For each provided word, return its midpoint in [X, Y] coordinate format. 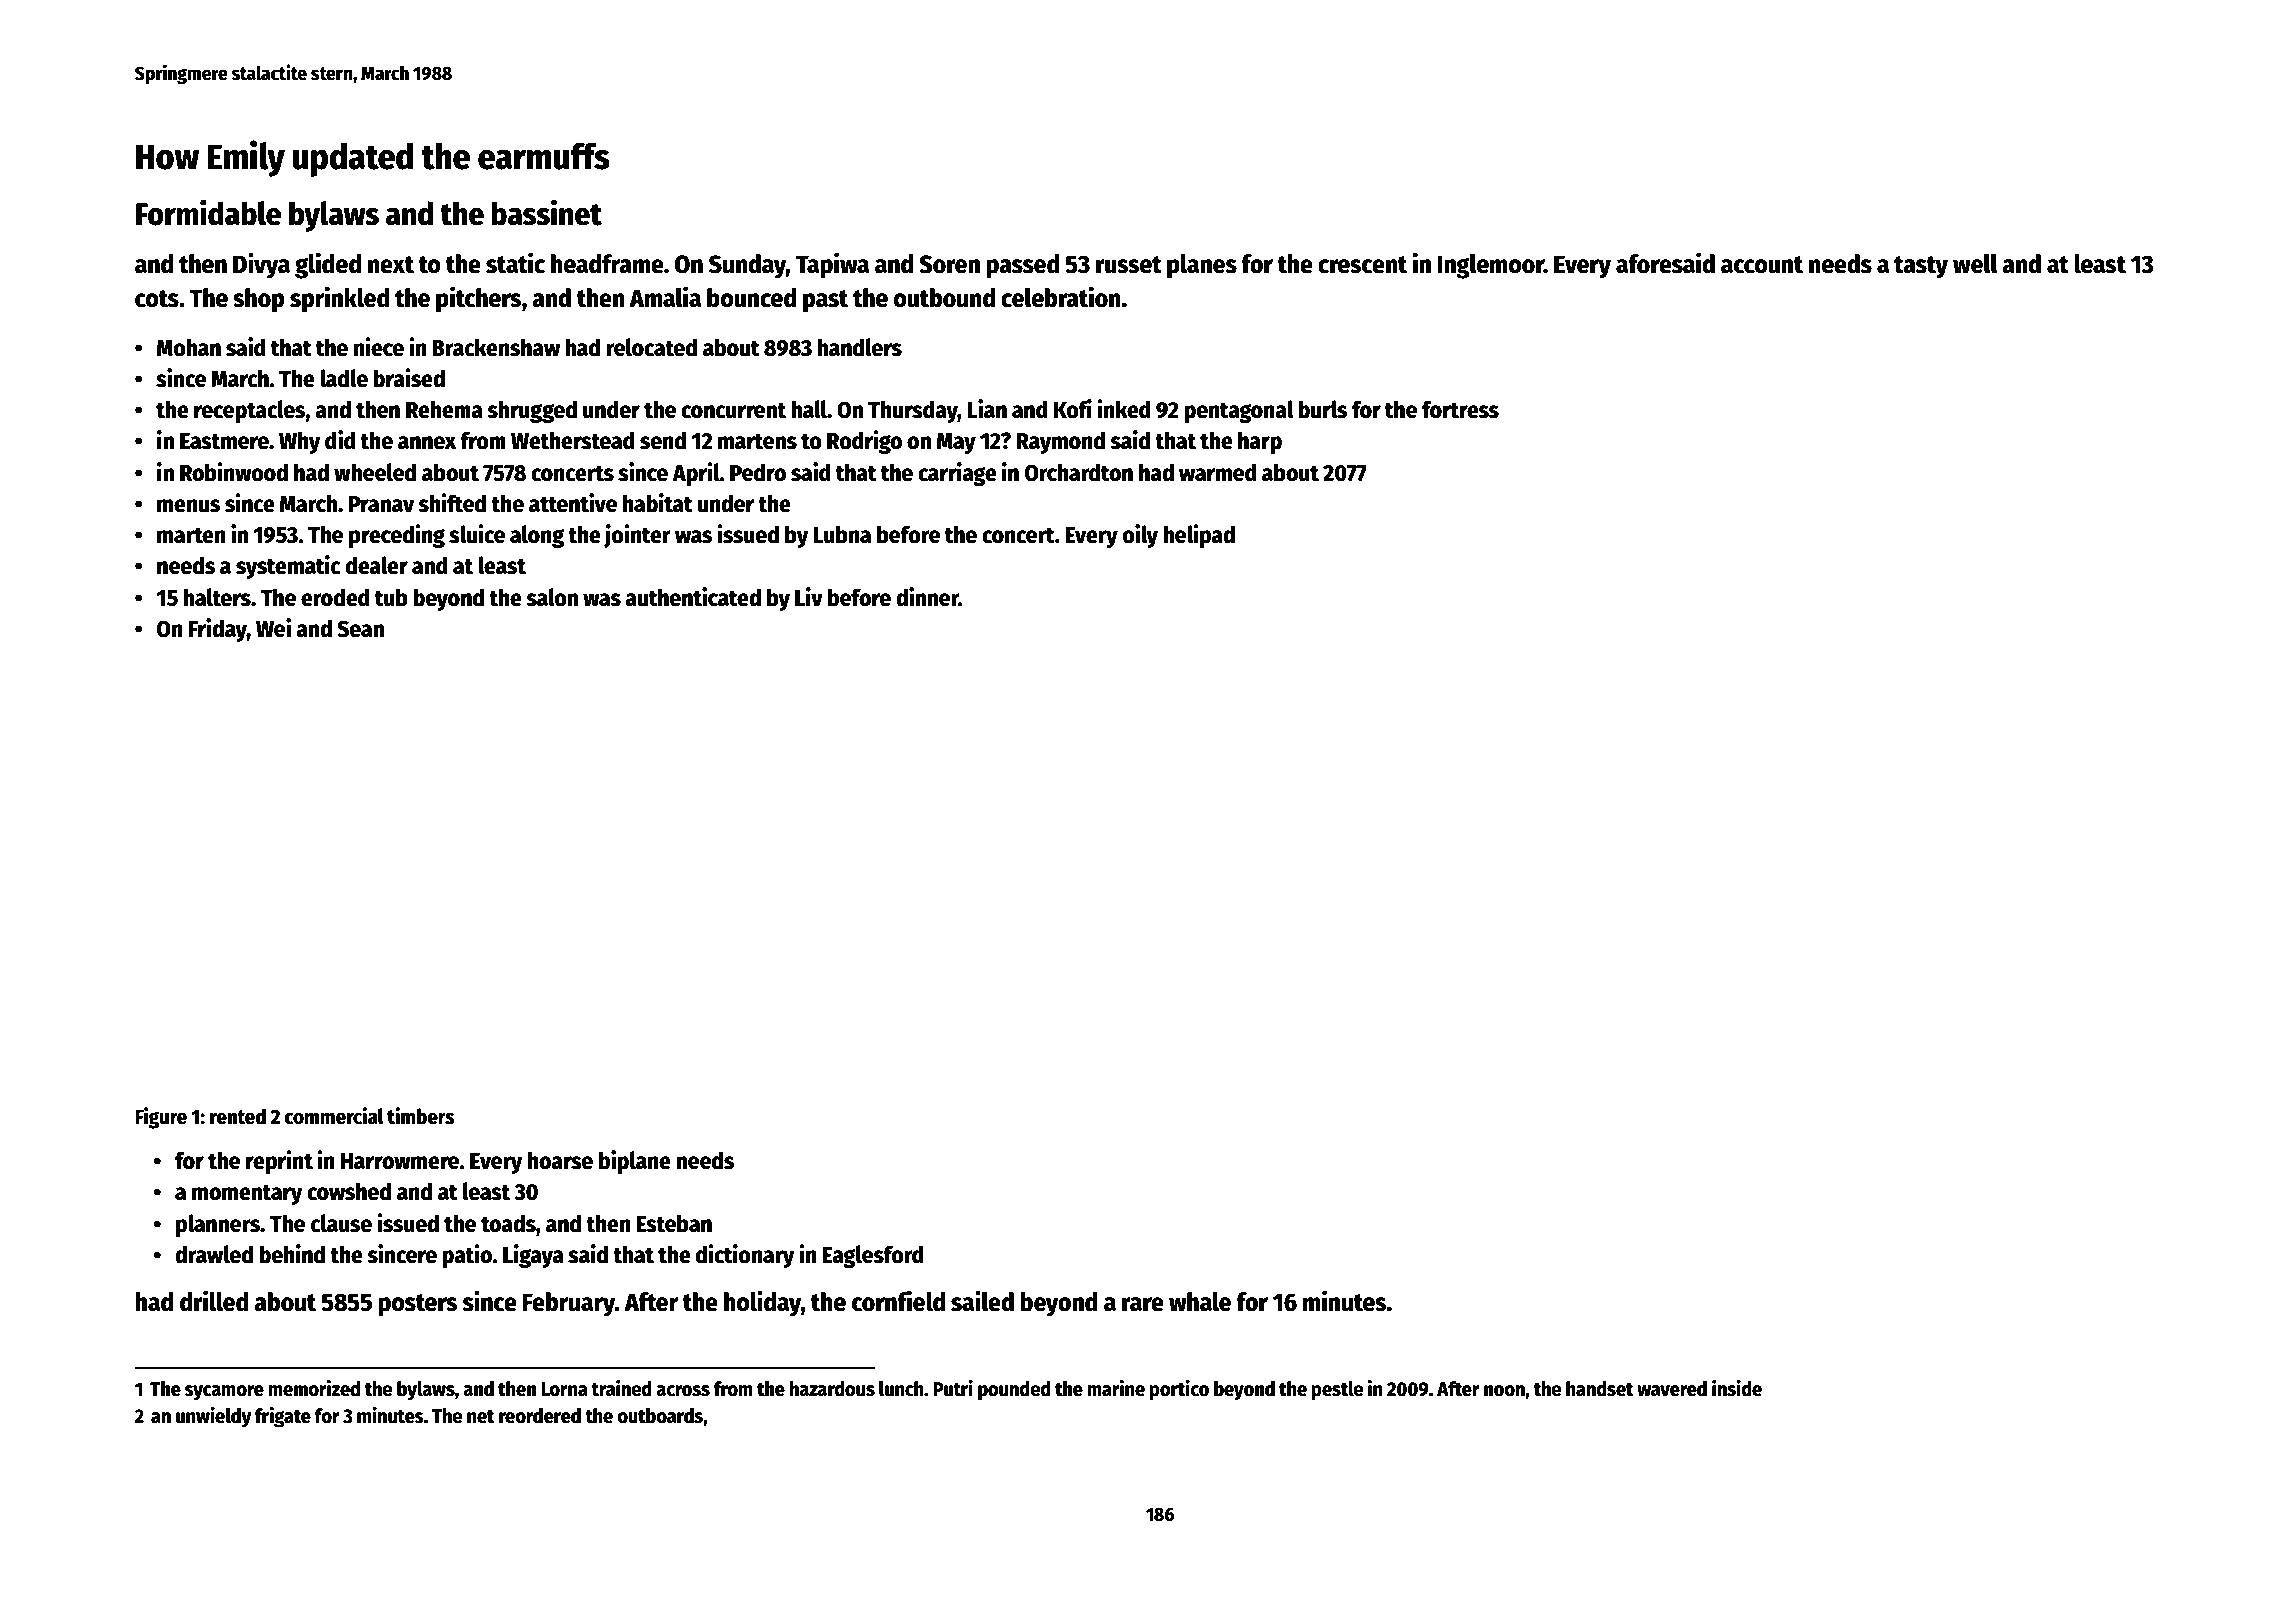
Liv [809, 596]
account [1762, 265]
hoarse [560, 1160]
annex [427, 443]
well [1975, 264]
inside [1737, 1388]
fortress [1460, 409]
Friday [218, 630]
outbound [944, 298]
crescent [1362, 265]
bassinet [546, 212]
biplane [635, 1162]
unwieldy [214, 1417]
